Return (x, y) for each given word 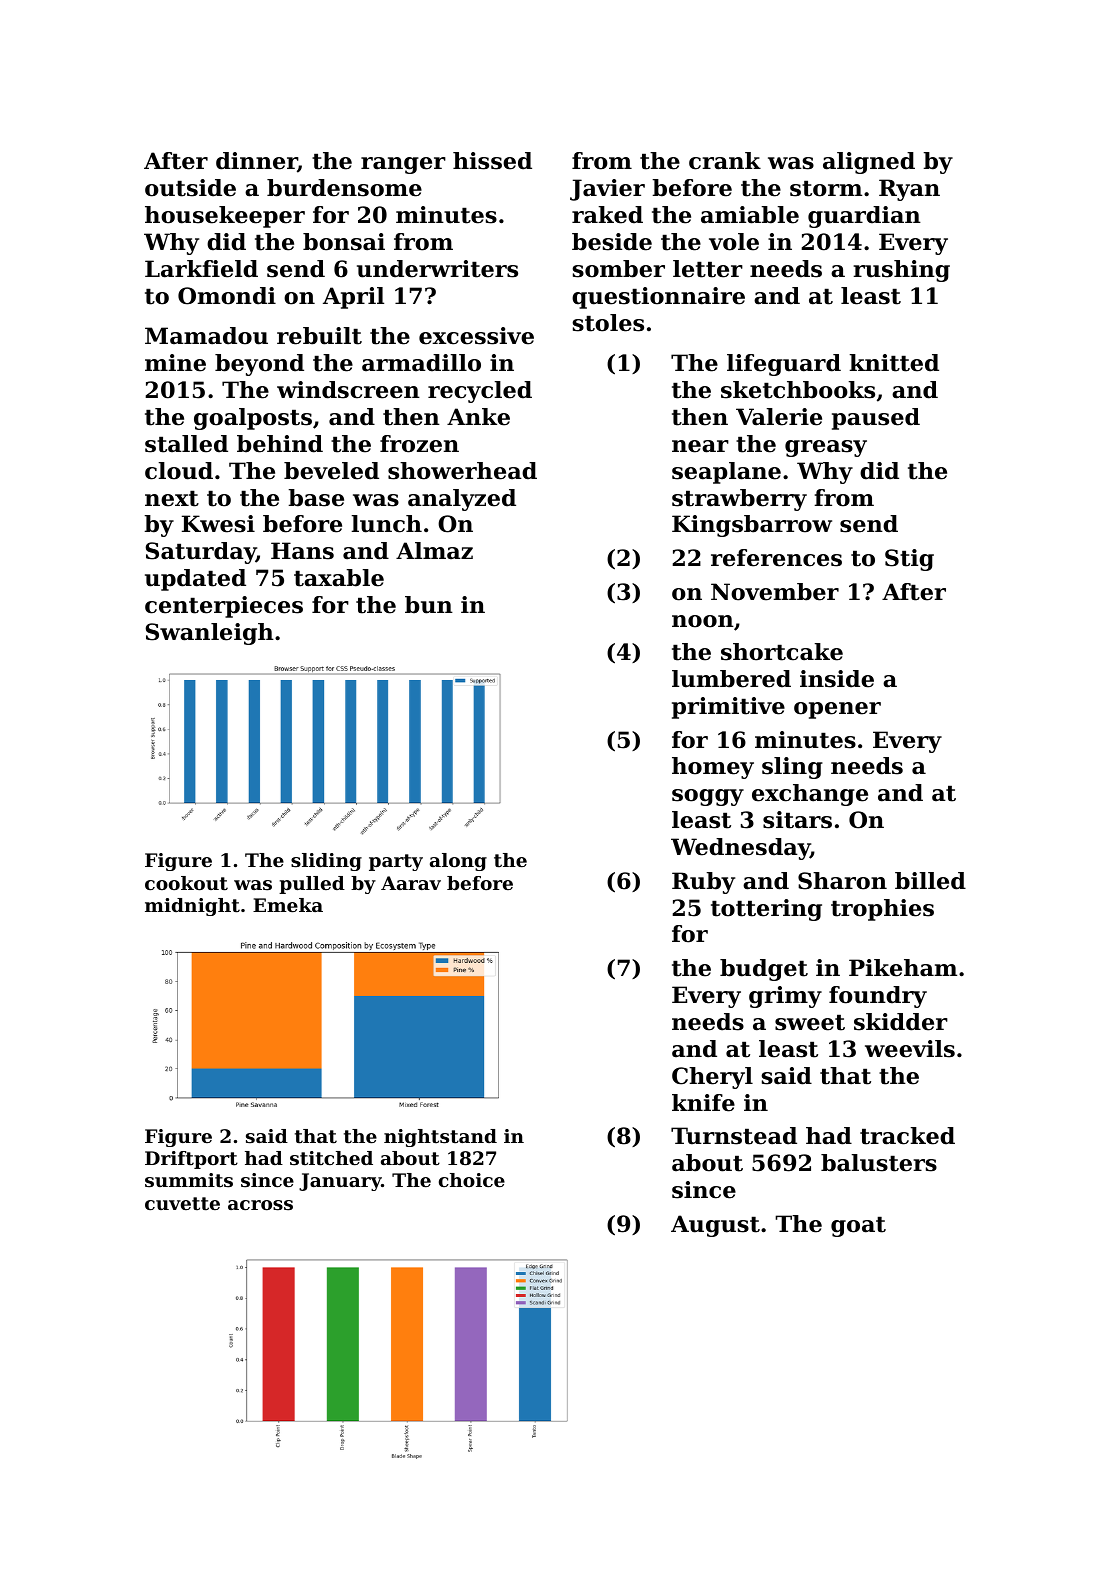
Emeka (288, 905)
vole (734, 242)
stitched (331, 1158)
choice (472, 1180)
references (776, 558)
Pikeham (903, 968)
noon (703, 621)
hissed (492, 161)
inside (837, 679)
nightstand (440, 1138)
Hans (302, 551)
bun (429, 605)
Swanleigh (210, 634)
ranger (403, 165)
